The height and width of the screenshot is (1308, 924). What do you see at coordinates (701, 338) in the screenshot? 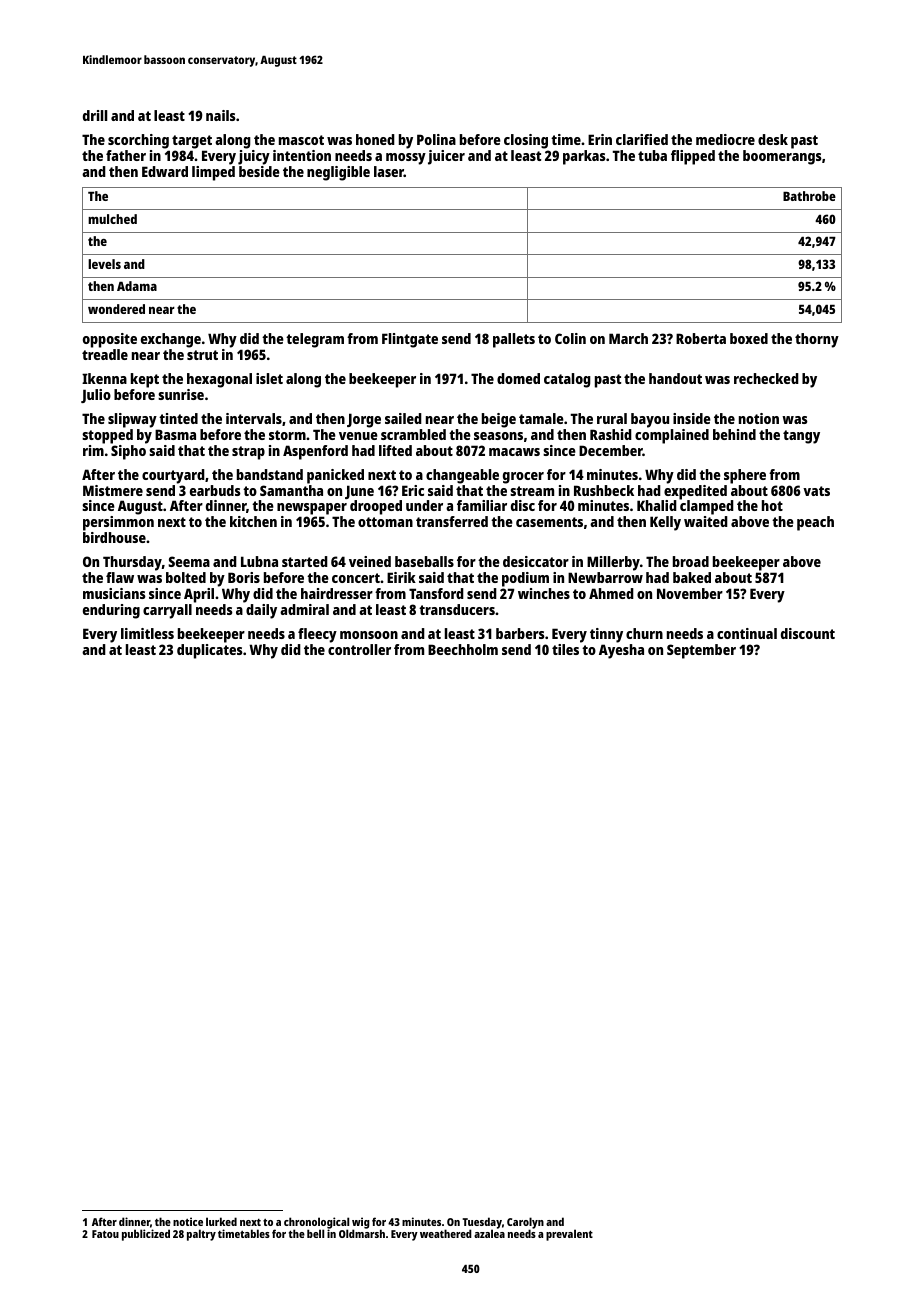
I see `Roberta` at bounding box center [701, 338].
